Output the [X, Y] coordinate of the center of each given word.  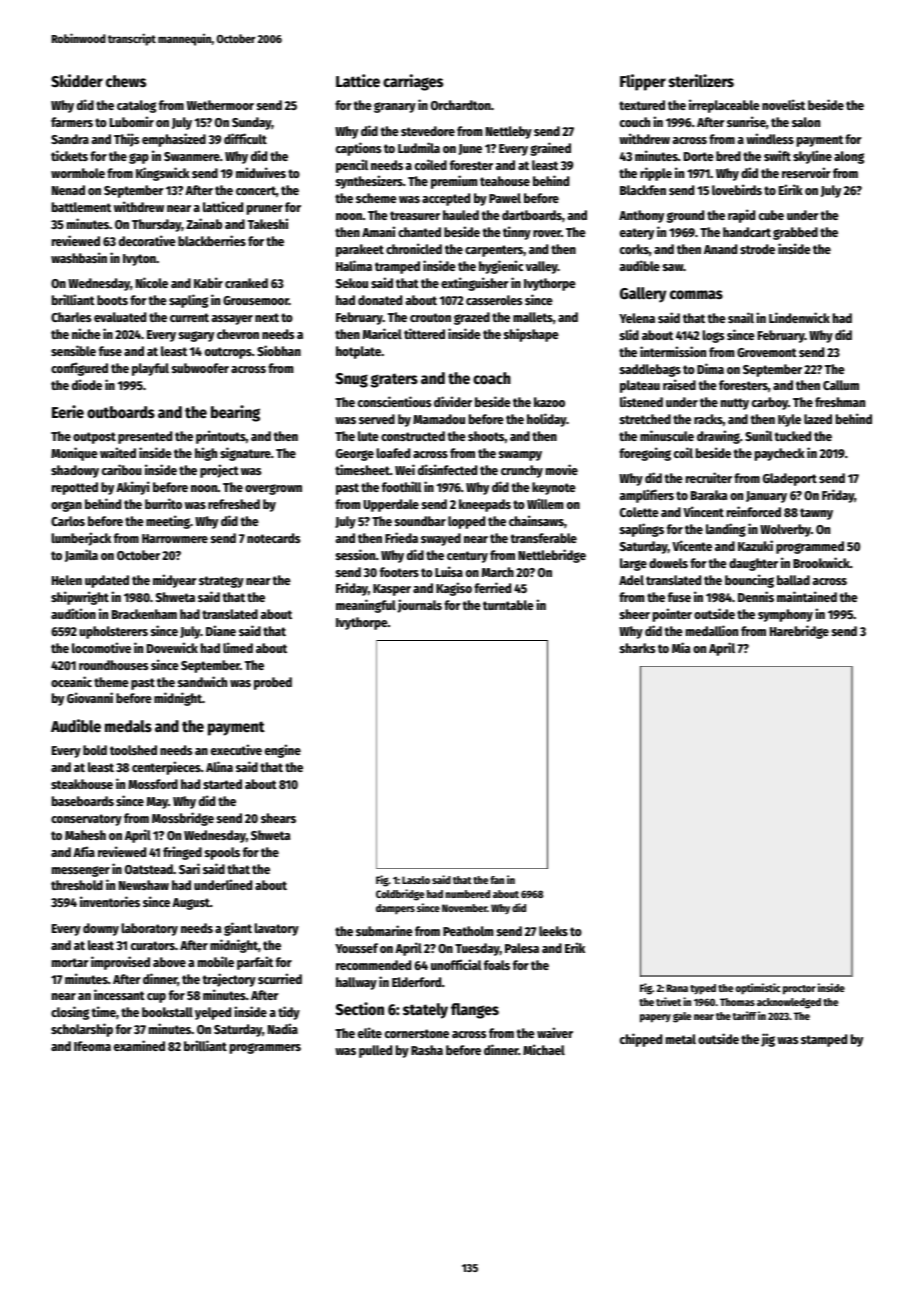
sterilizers [701, 81]
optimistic [758, 989]
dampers [395, 909]
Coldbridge [400, 895]
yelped [213, 1013]
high [206, 454]
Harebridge [799, 632]
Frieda [401, 537]
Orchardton [461, 105]
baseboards [83, 801]
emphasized [174, 140]
